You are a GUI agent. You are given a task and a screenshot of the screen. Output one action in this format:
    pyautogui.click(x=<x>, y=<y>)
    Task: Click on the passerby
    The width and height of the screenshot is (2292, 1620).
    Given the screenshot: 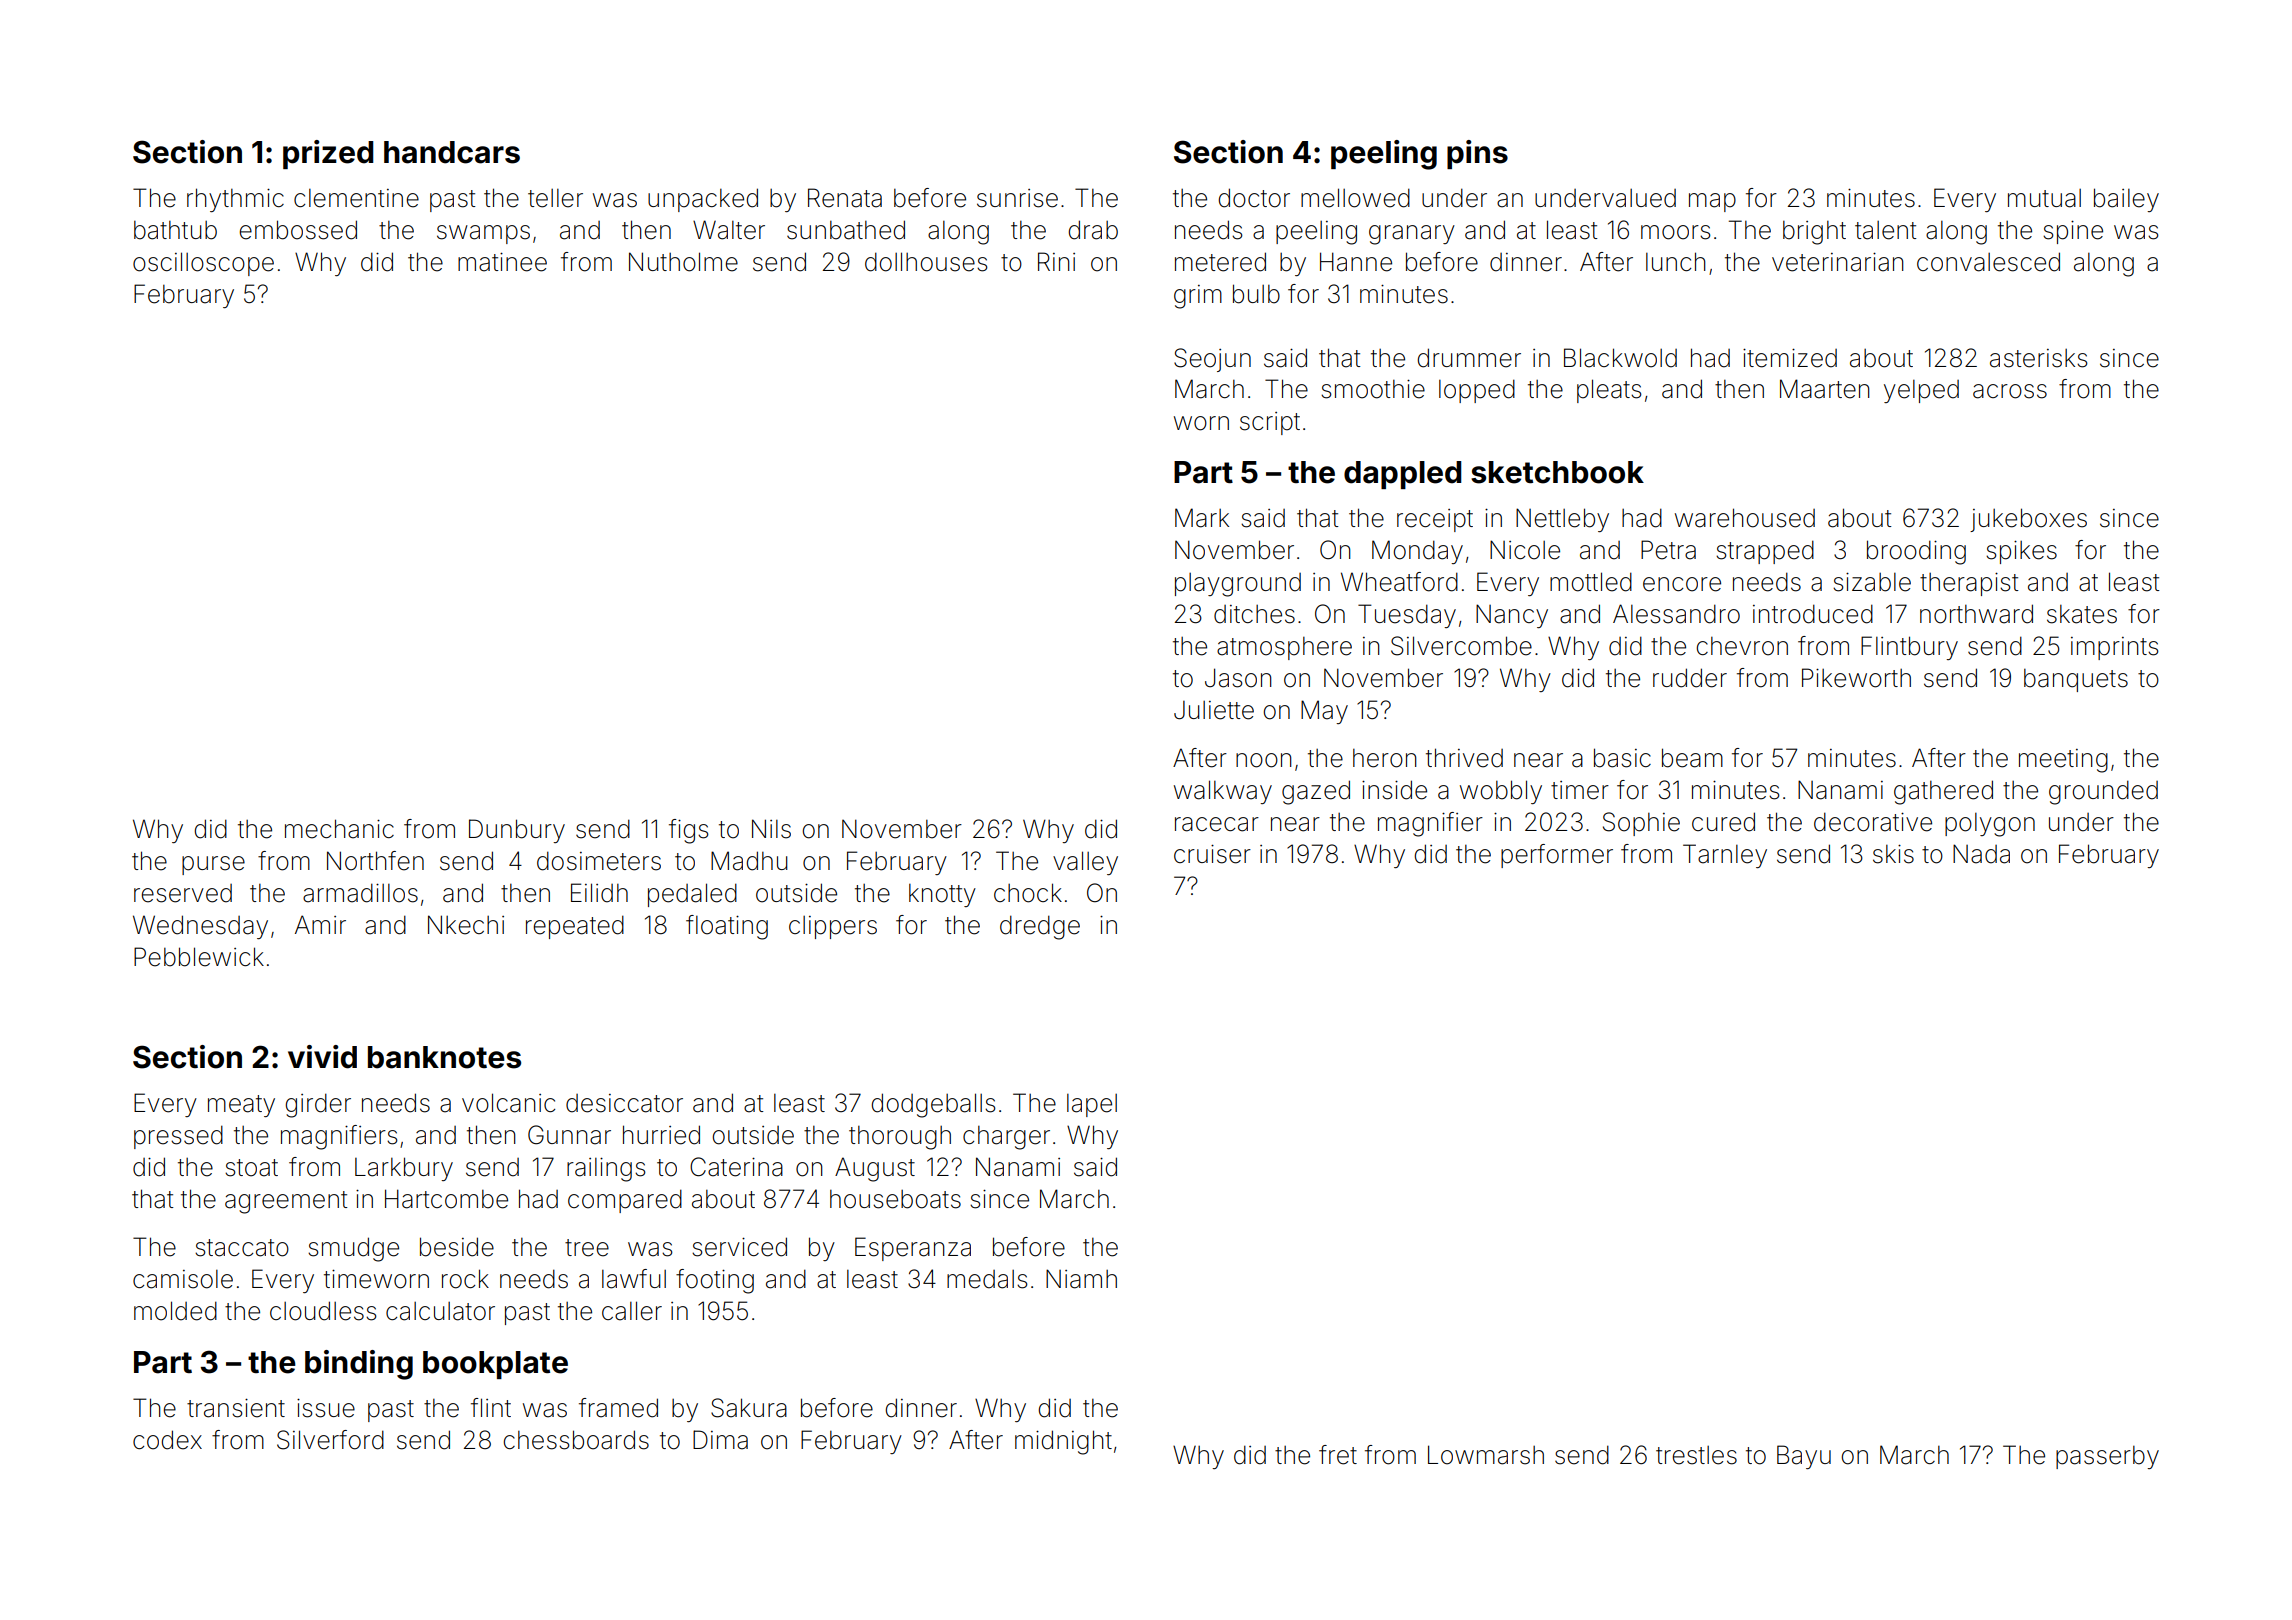 What is the action you would take?
    pyautogui.click(x=2107, y=1457)
